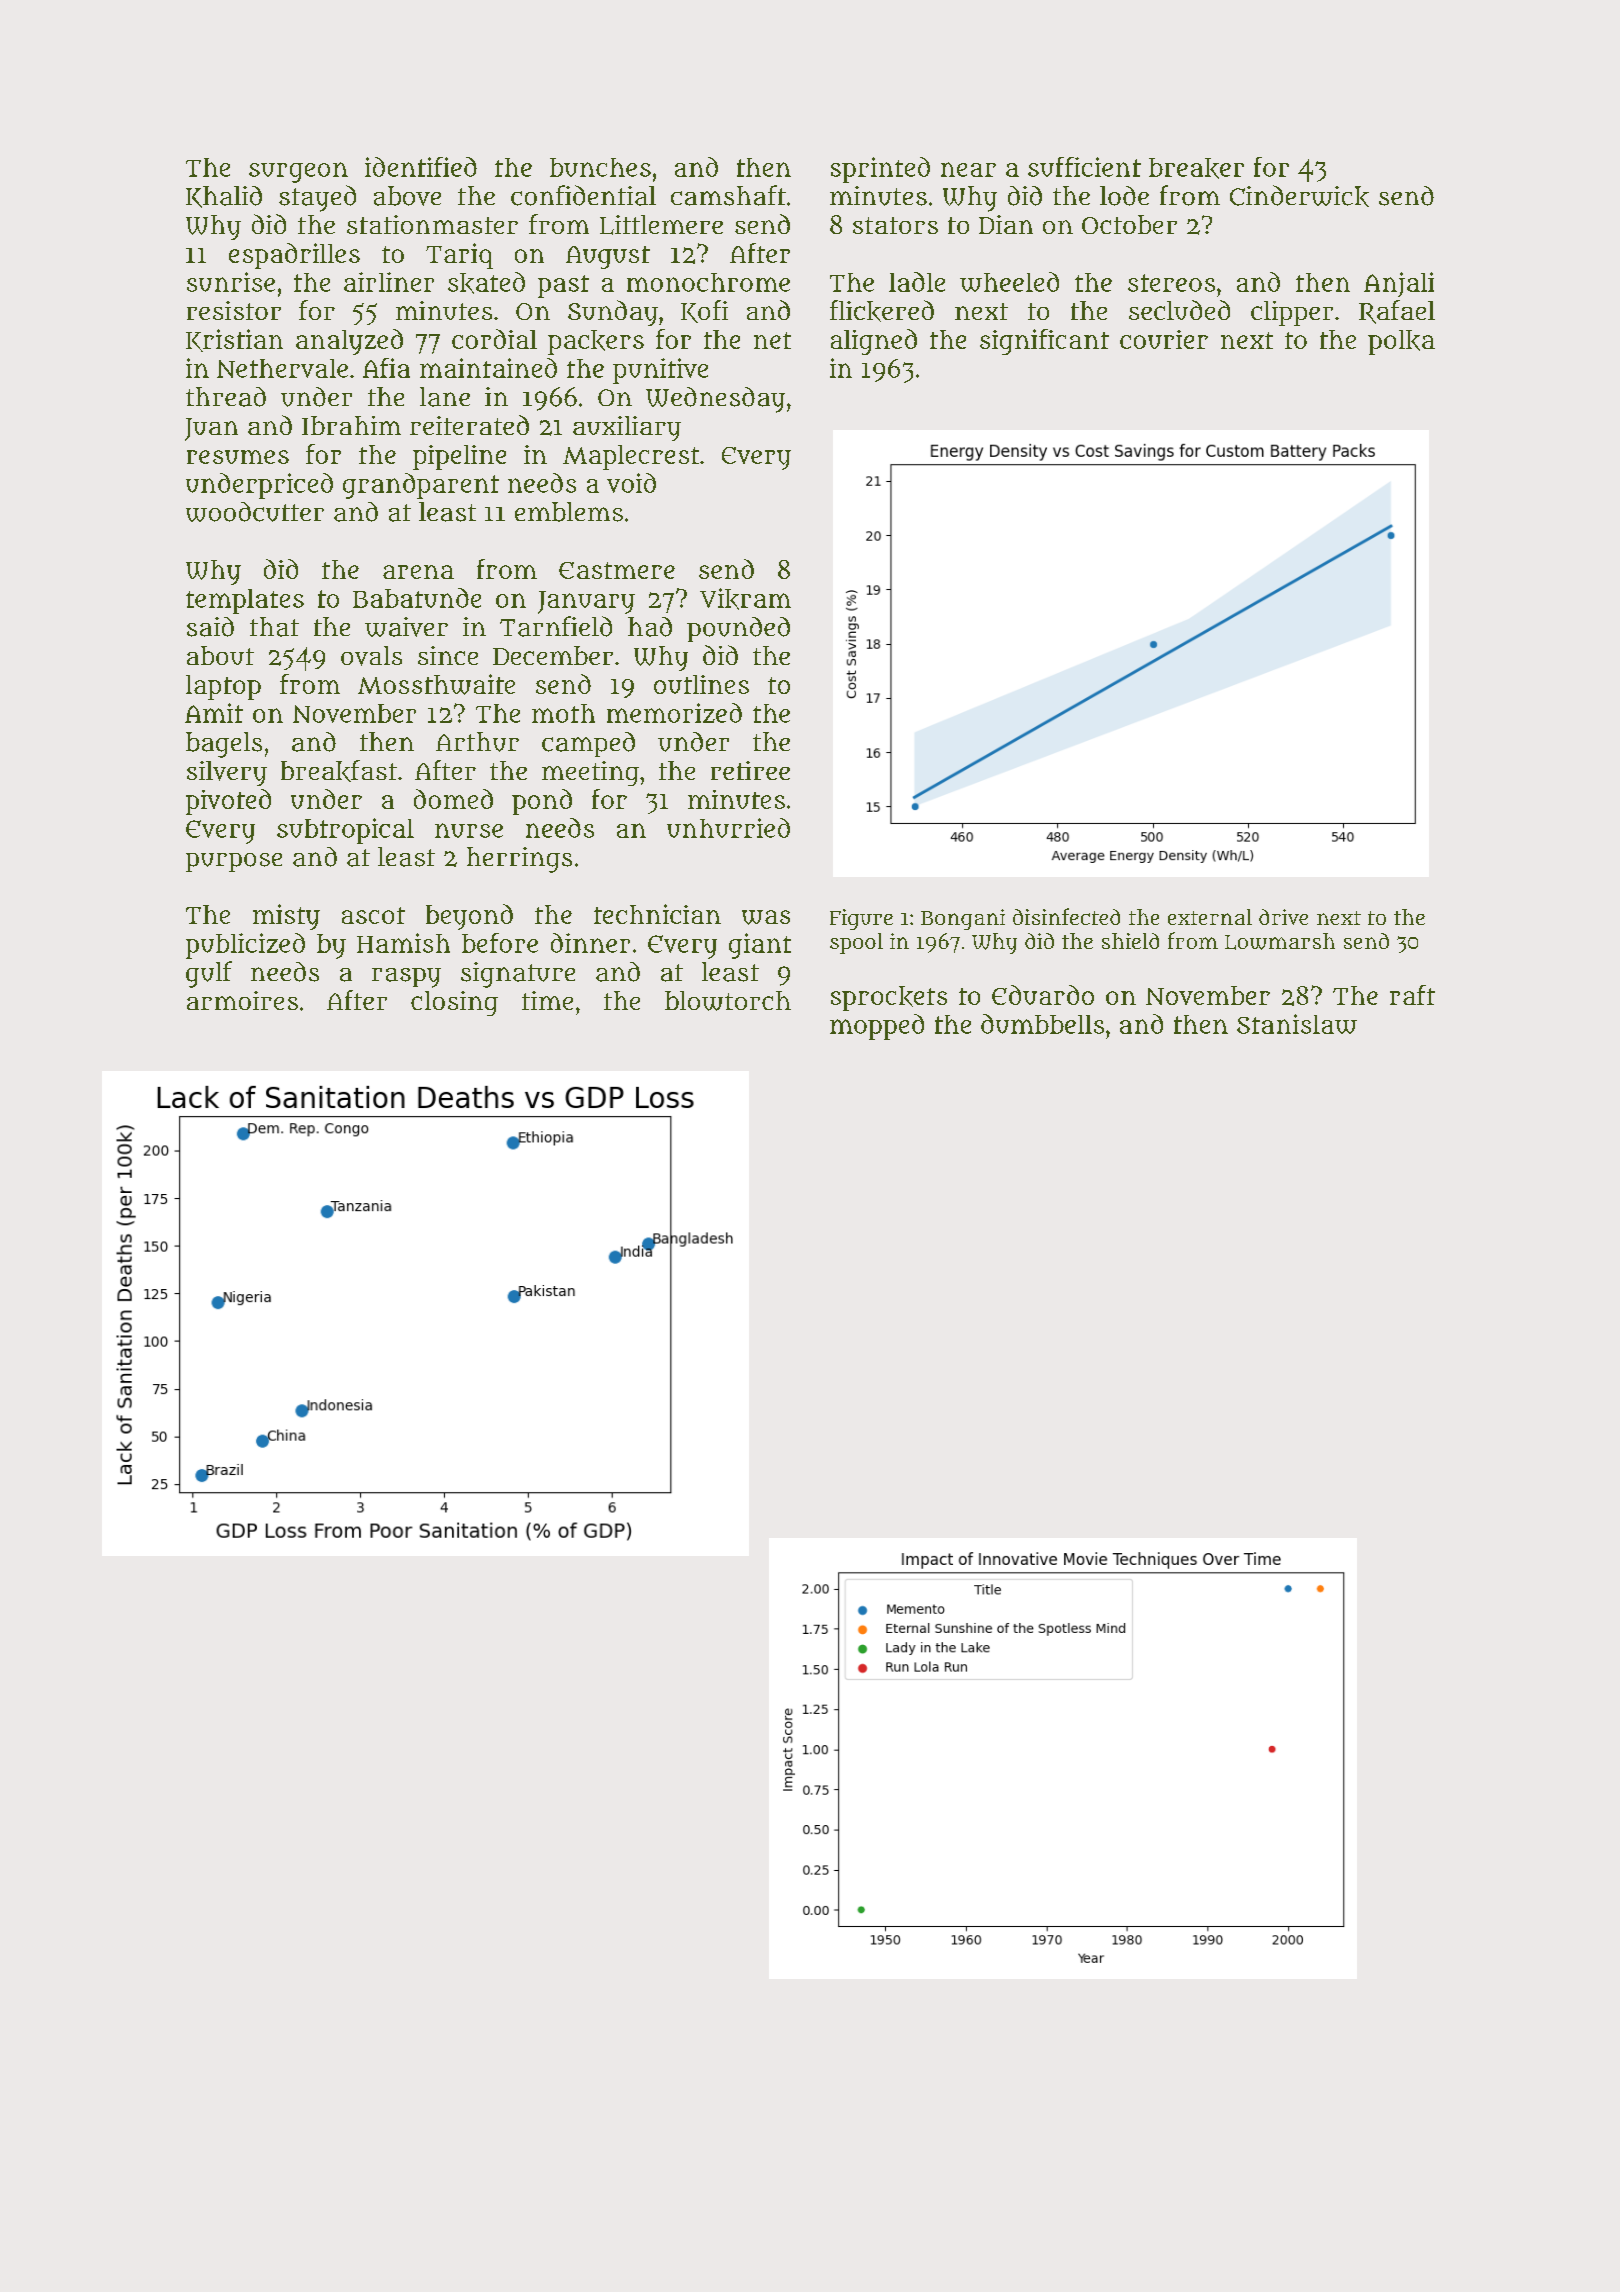  Describe the element at coordinates (750, 770) in the screenshot. I see `retiree` at that location.
